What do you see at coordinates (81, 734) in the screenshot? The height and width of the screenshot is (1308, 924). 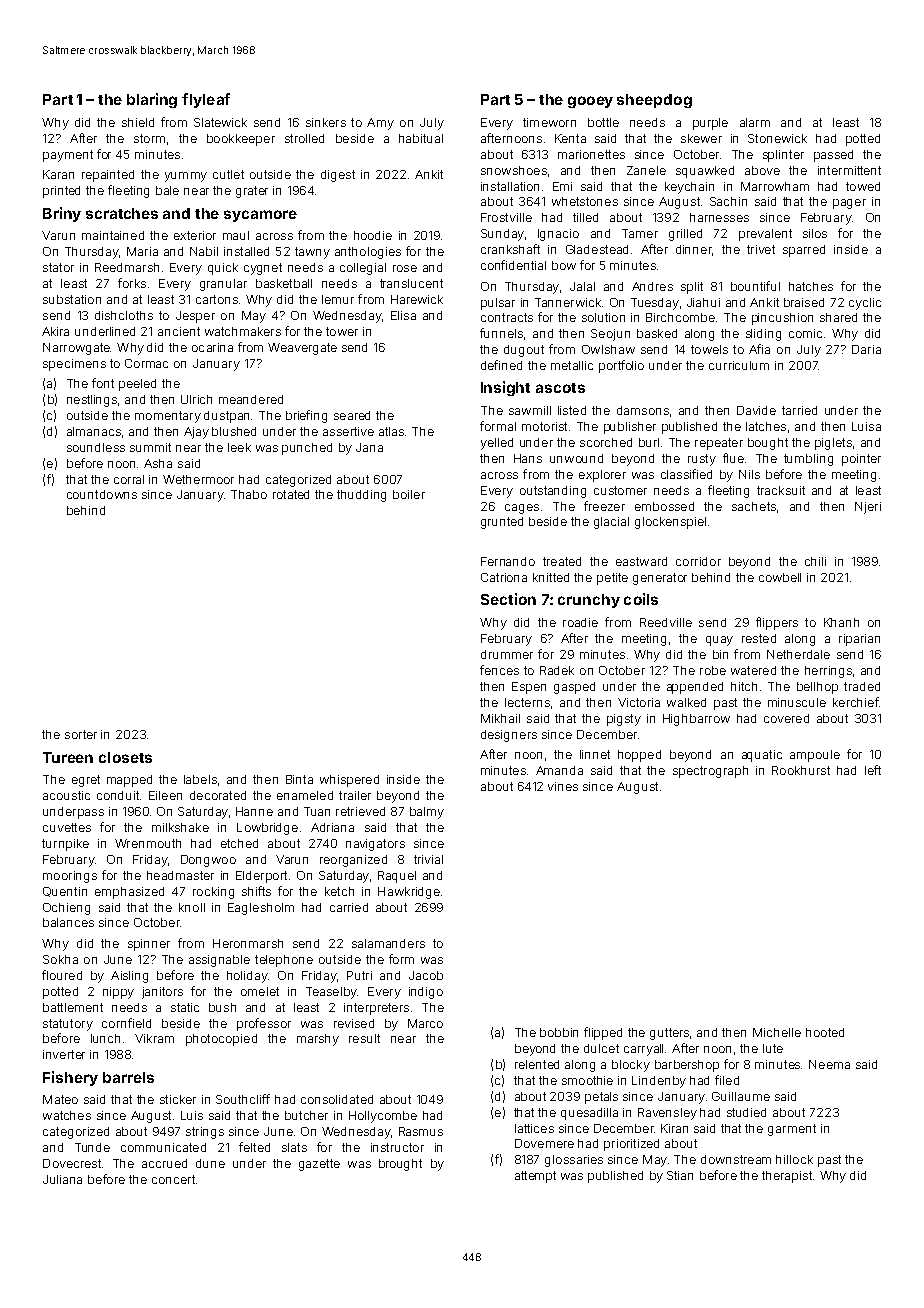 I see `sorter` at bounding box center [81, 734].
